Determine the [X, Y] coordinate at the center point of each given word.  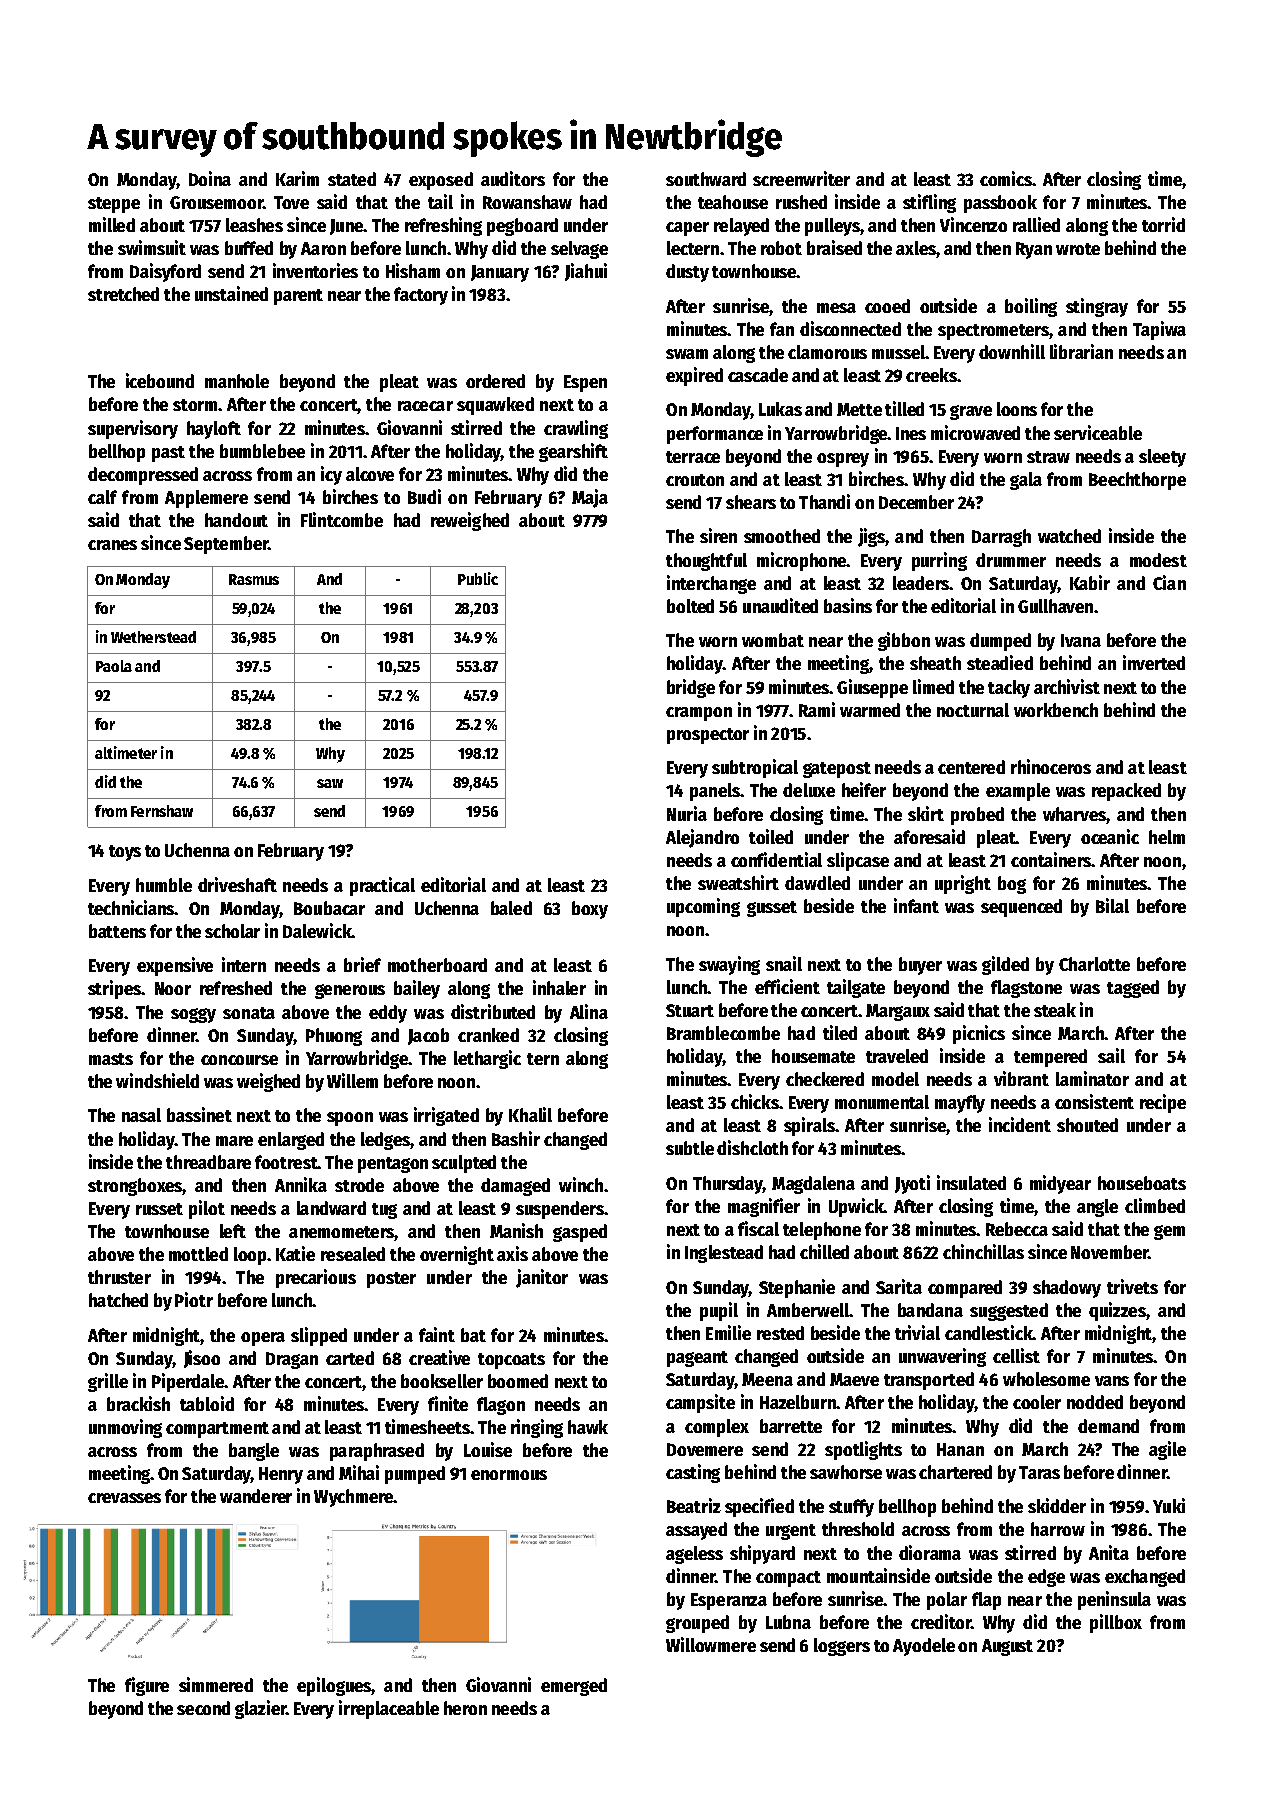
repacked [1126, 792]
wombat [773, 640]
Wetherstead [153, 637]
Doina [210, 178]
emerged [574, 1687]
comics [1006, 178]
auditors [513, 178]
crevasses [124, 1498]
